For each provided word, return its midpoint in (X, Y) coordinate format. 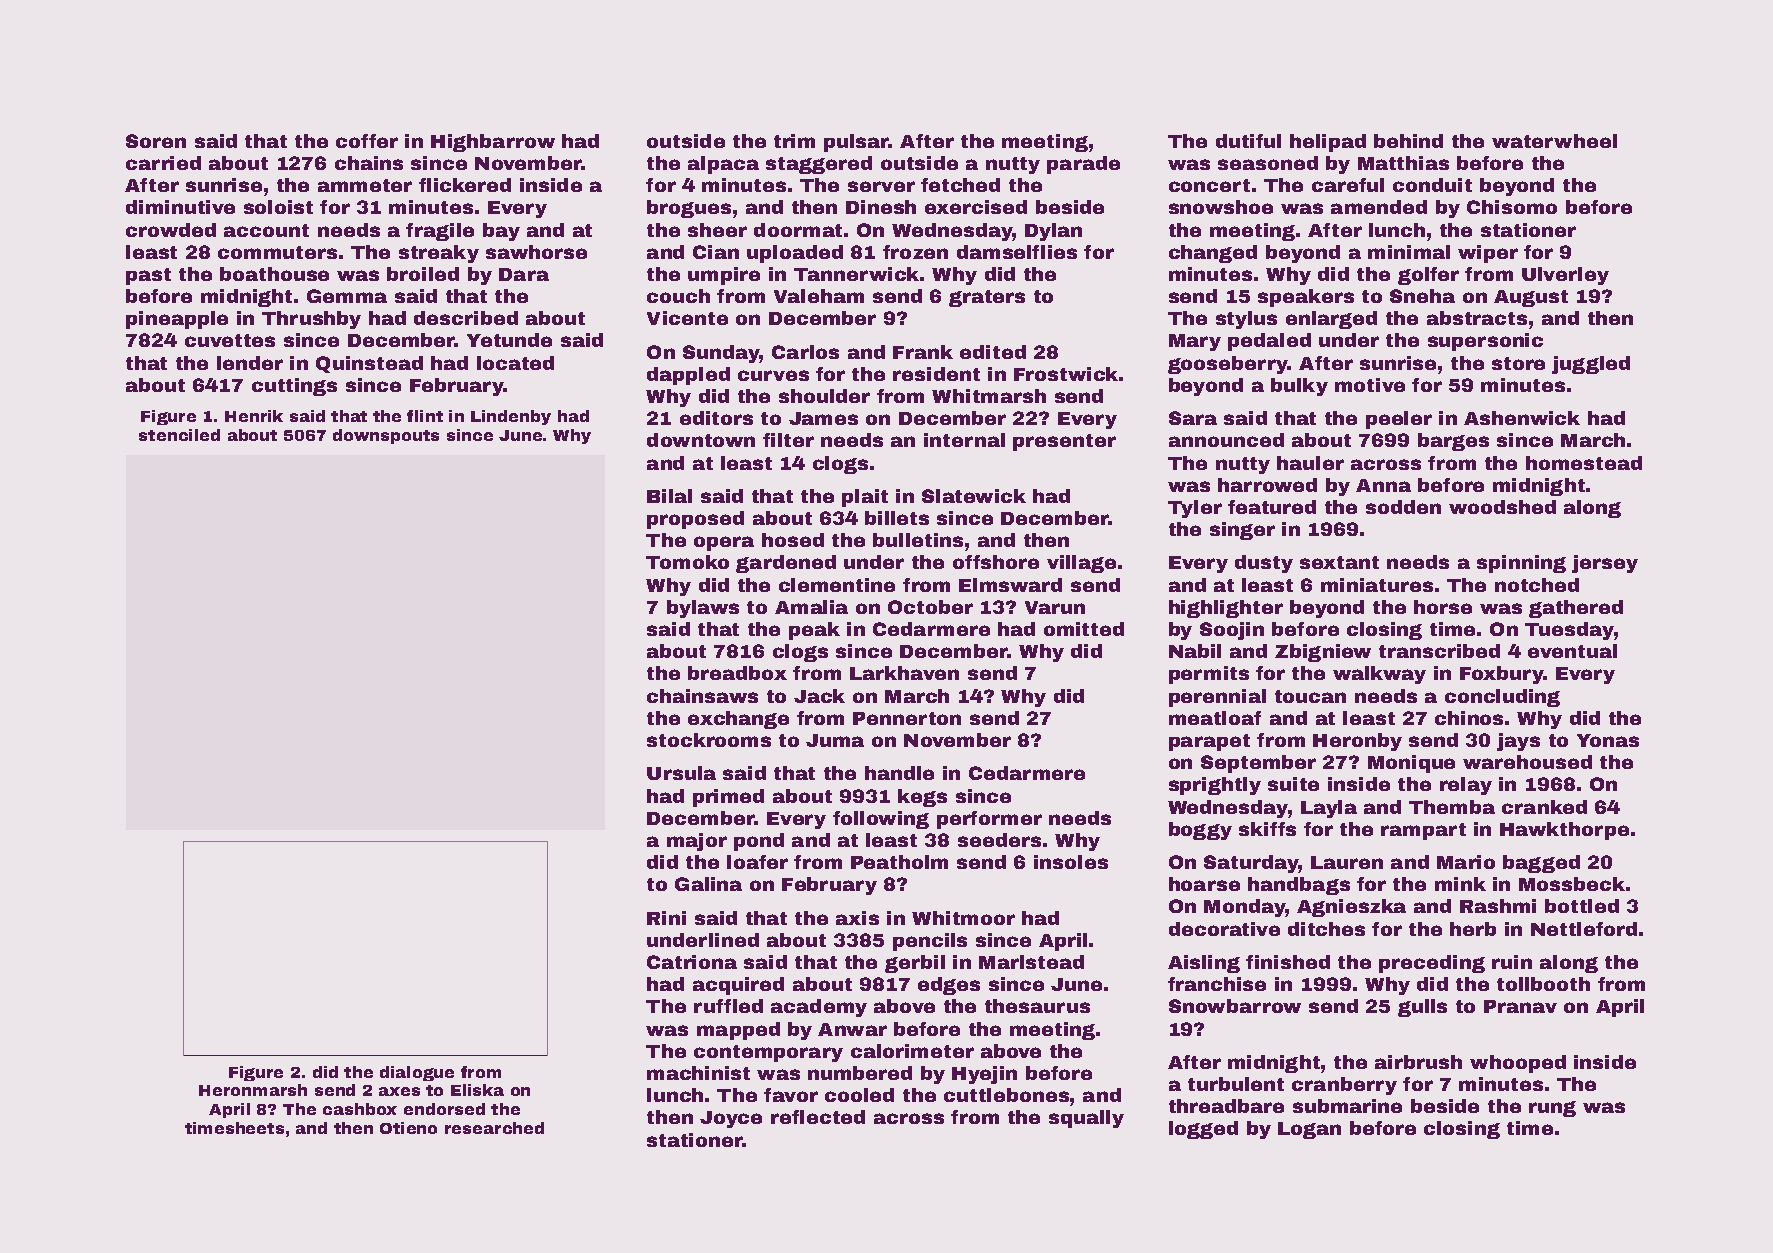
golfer (1428, 276)
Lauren (1347, 862)
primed (728, 798)
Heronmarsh (253, 1090)
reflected (818, 1117)
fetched (960, 185)
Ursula (681, 773)
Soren (156, 141)
